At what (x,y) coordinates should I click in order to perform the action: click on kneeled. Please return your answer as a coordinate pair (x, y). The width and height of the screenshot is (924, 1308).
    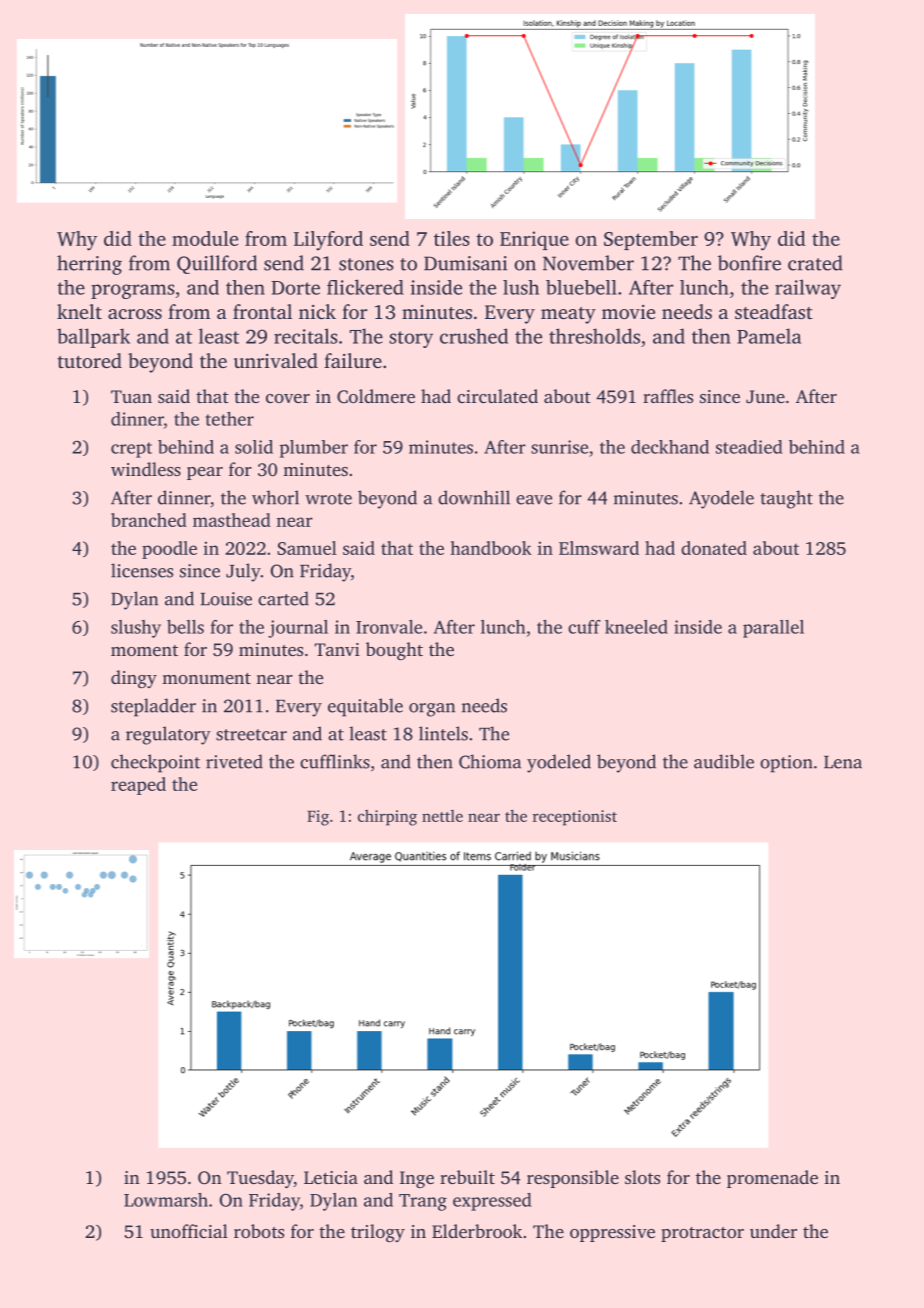
    Looking at the image, I should click on (636, 627).
